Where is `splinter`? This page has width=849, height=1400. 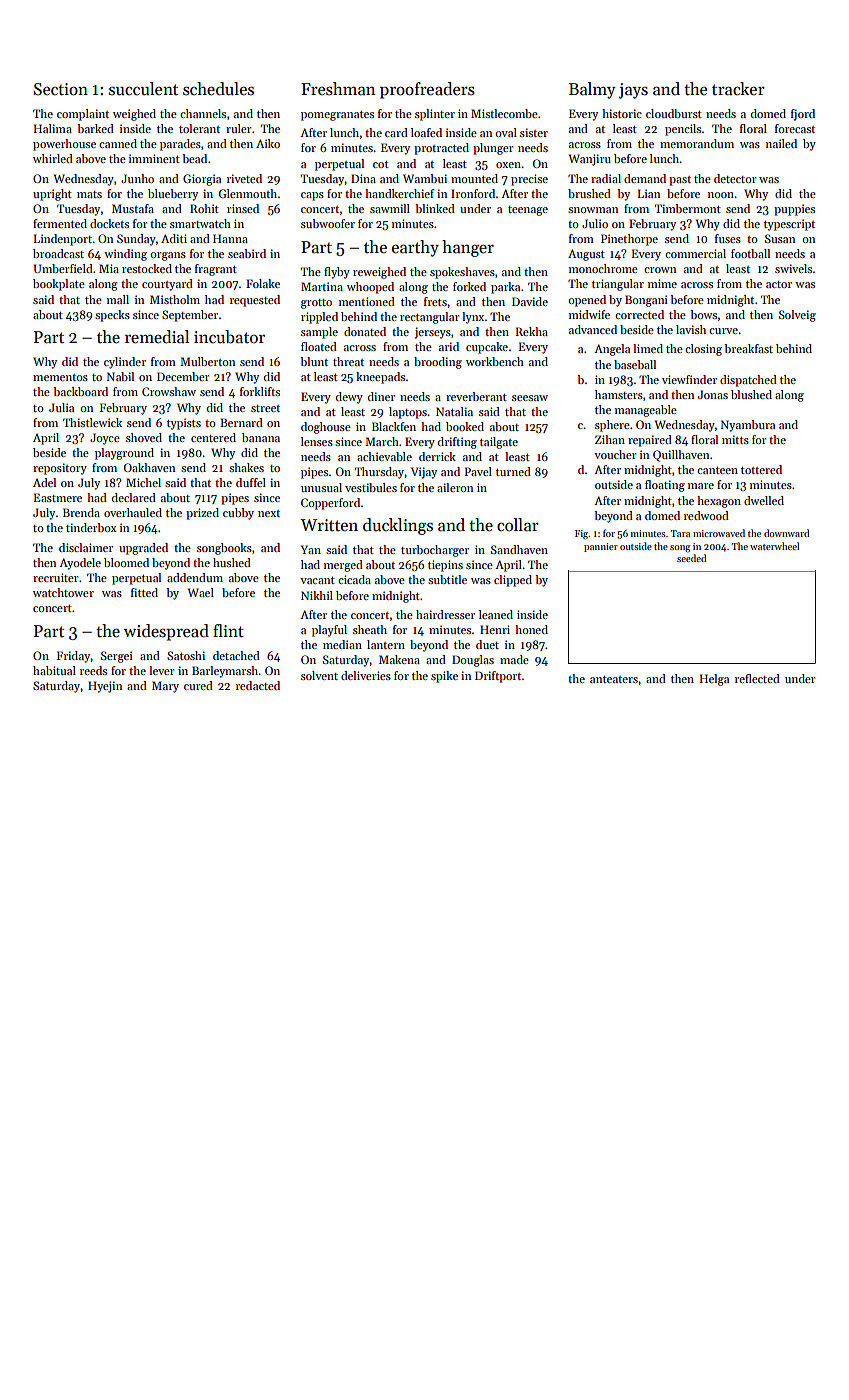
splinter is located at coordinates (435, 115).
